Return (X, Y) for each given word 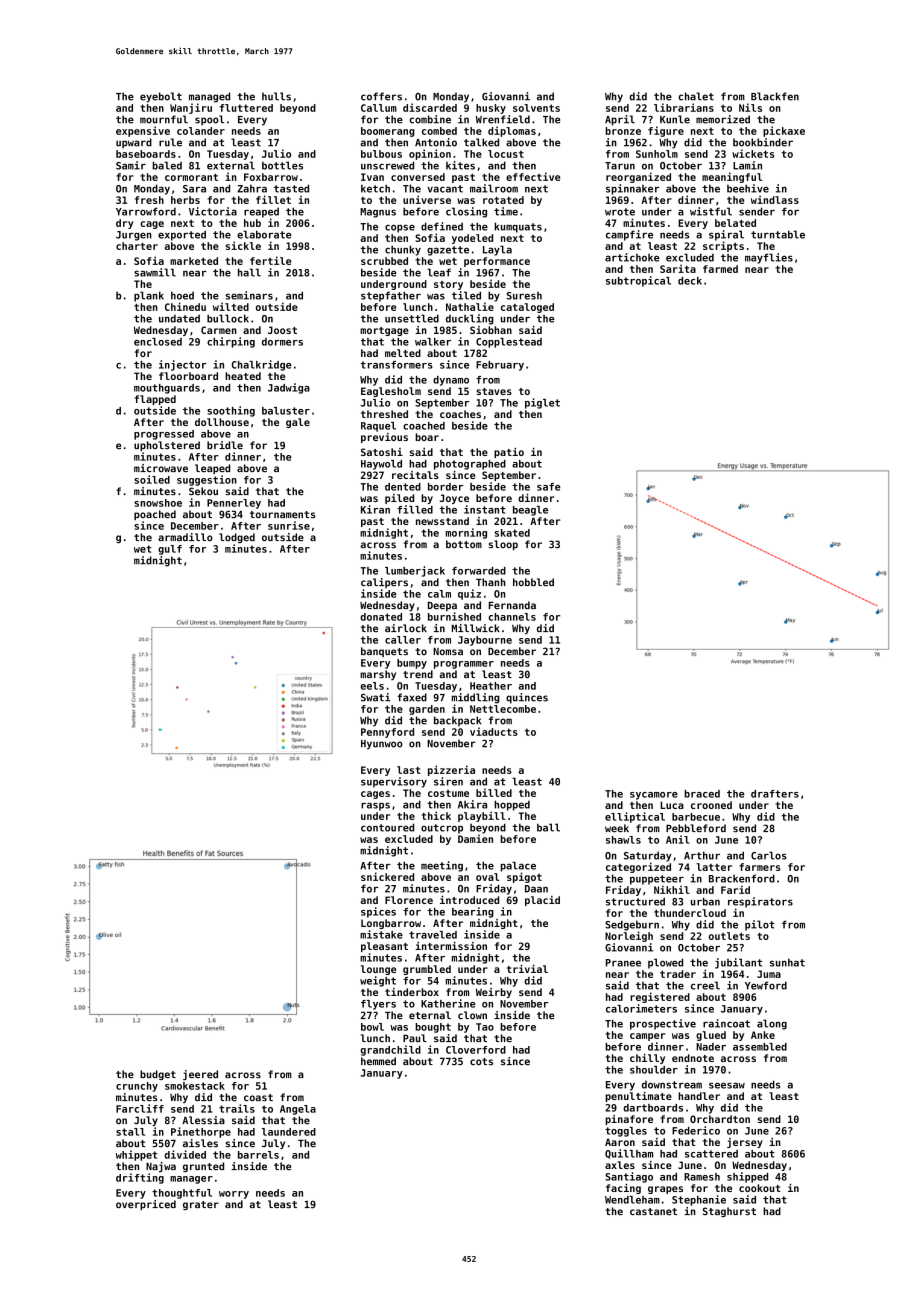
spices (378, 912)
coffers (381, 96)
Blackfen (775, 96)
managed (209, 97)
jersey (745, 1143)
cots (481, 1061)
